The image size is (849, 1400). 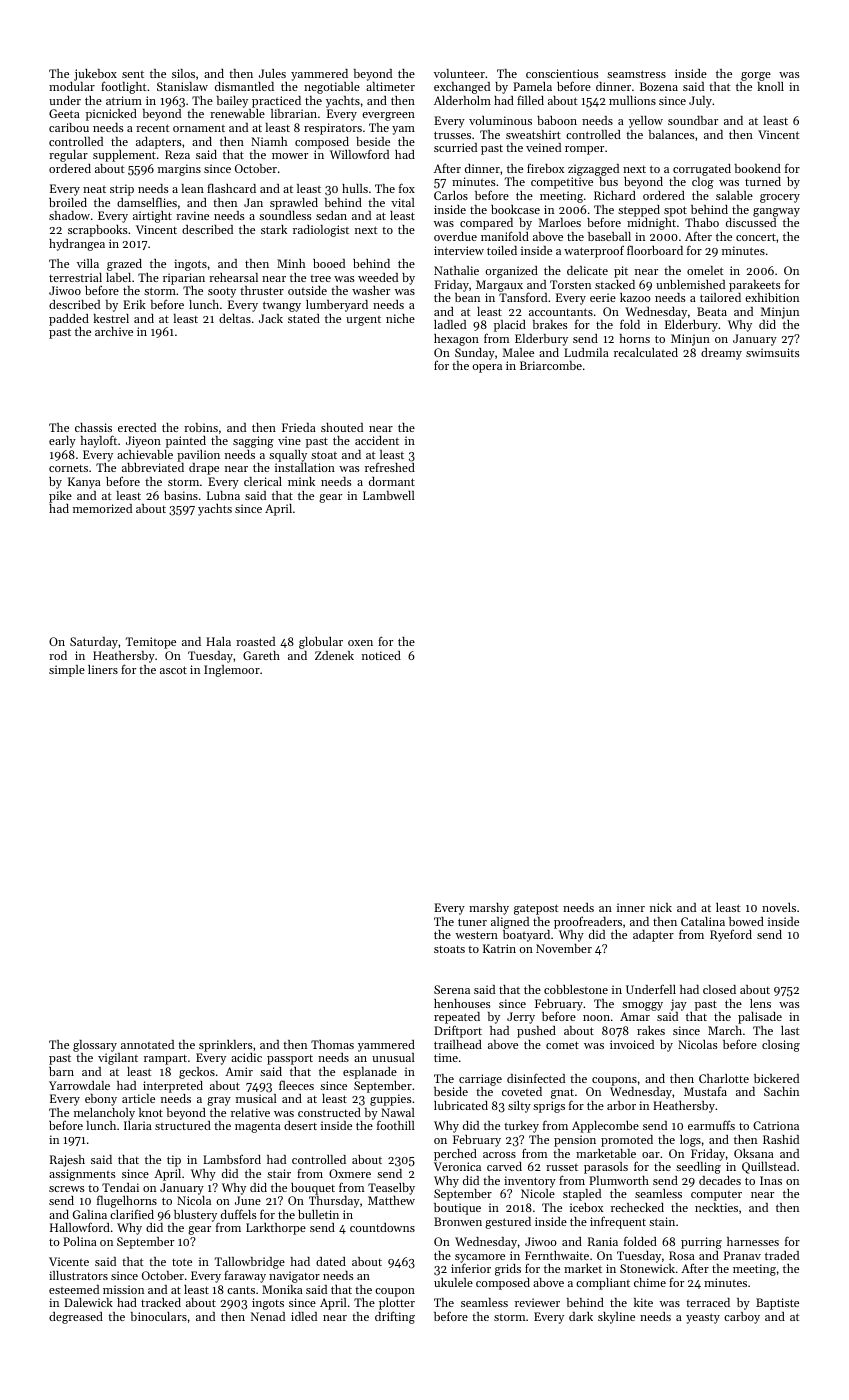 What do you see at coordinates (453, 1282) in the screenshot?
I see `ukulele` at bounding box center [453, 1282].
